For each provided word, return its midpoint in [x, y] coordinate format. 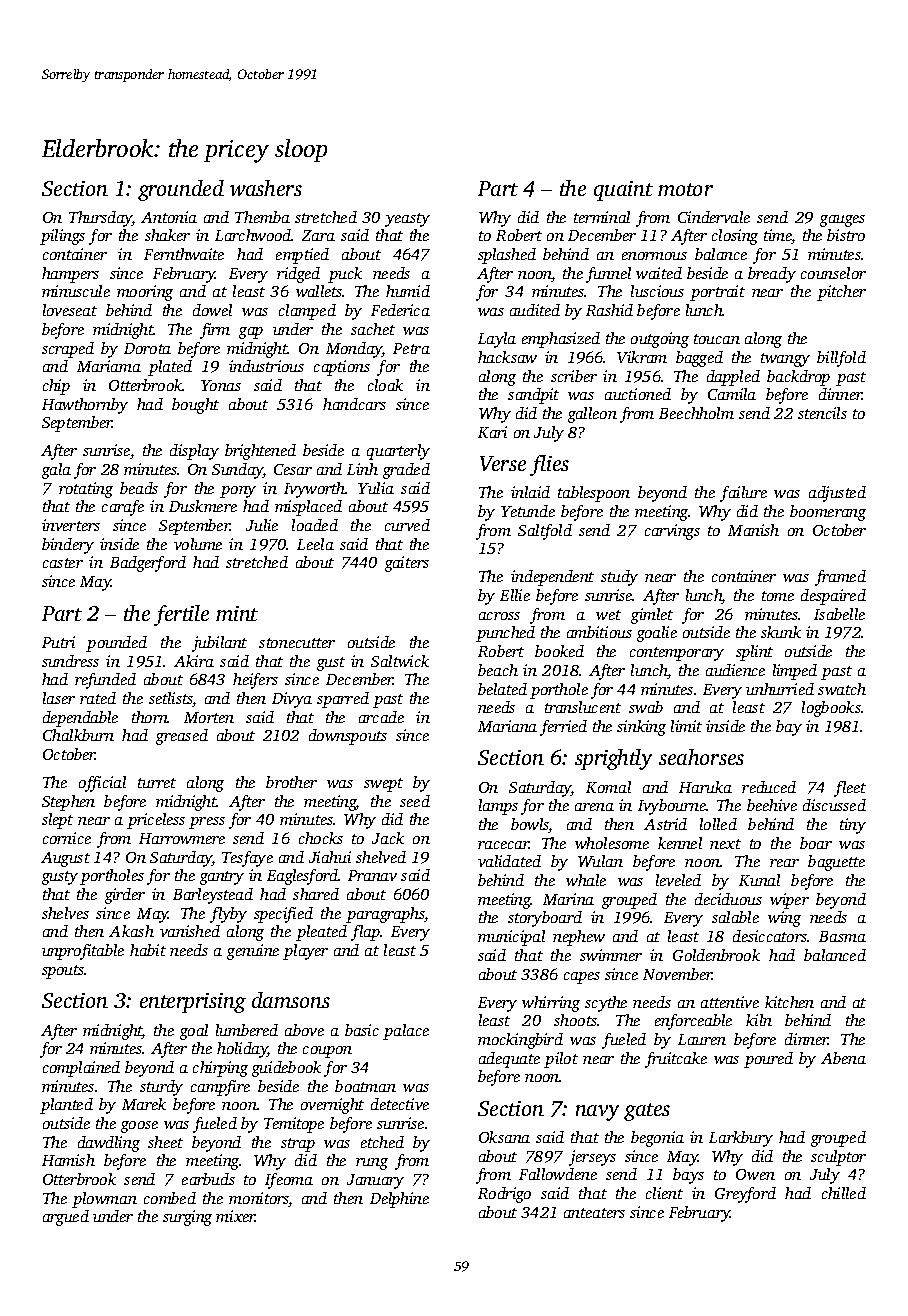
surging [187, 1218]
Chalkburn [78, 735]
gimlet [652, 616]
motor [685, 189]
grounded [181, 190]
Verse [503, 463]
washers [266, 188]
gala [56, 471]
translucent [583, 707]
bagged [699, 359]
